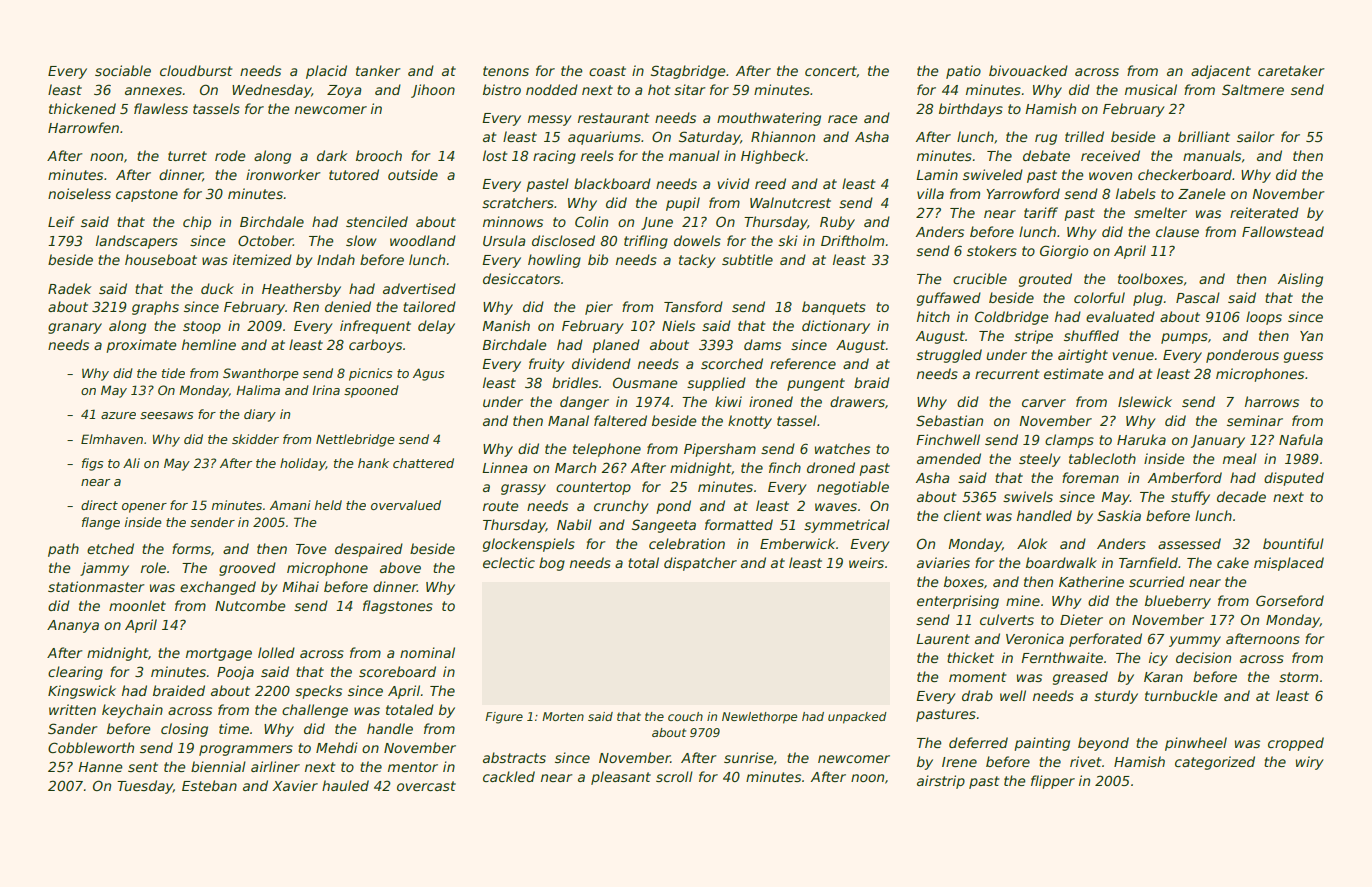 The width and height of the image is (1372, 887). Describe the element at coordinates (847, 526) in the image. I see `symmetrical` at that location.
